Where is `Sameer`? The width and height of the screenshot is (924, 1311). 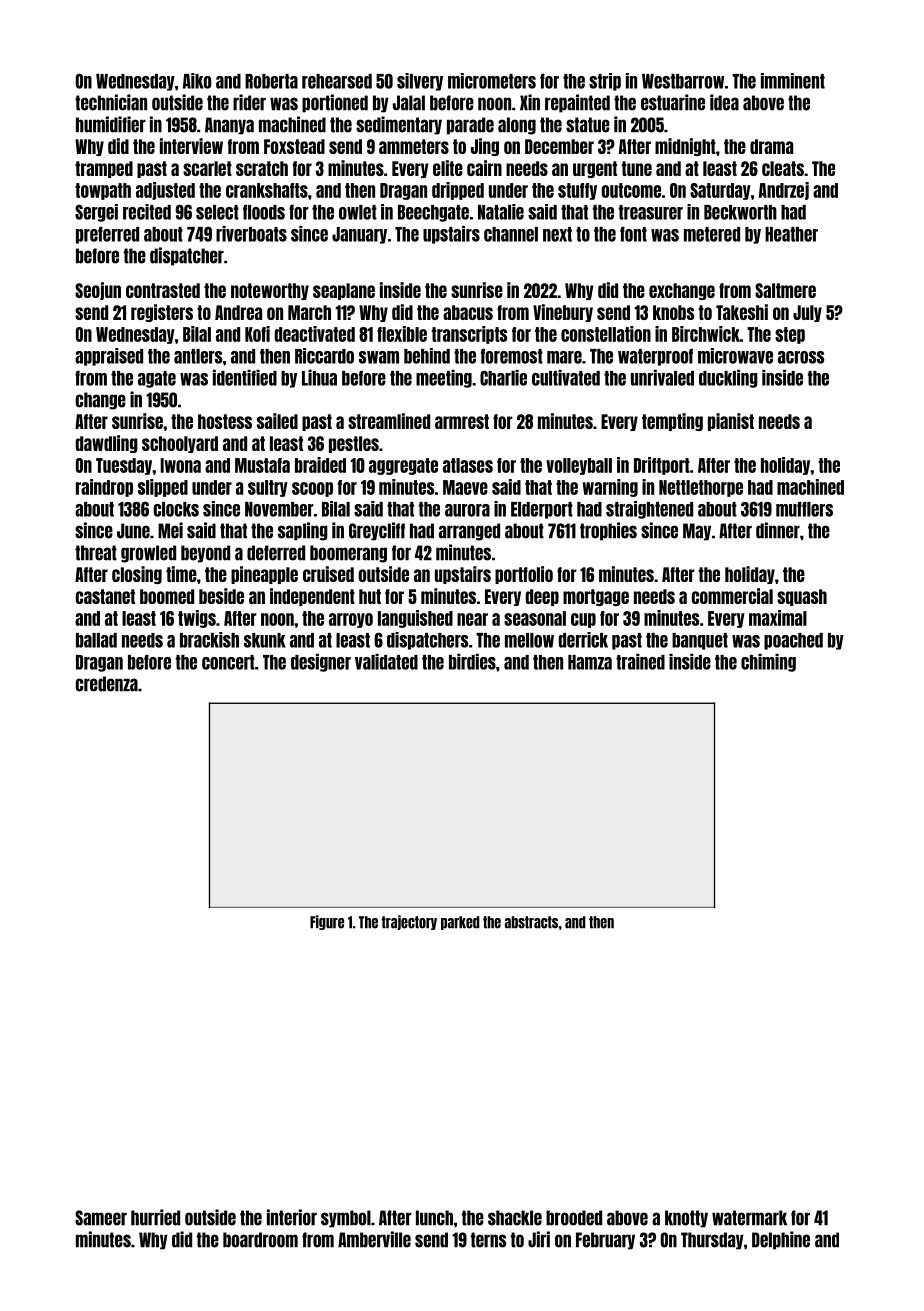 Sameer is located at coordinates (101, 1218).
